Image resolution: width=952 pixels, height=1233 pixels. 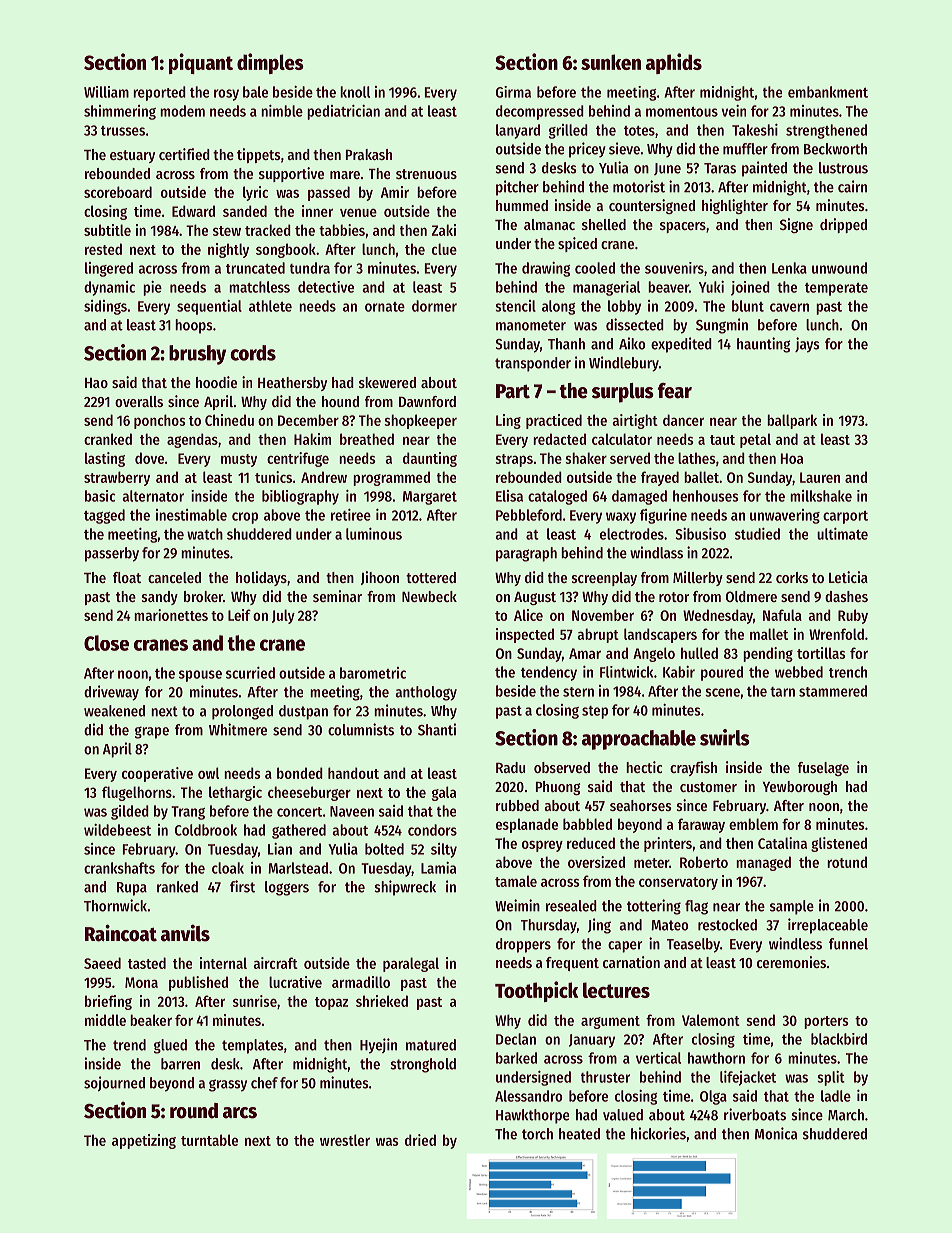 I want to click on Angelo, so click(x=654, y=654).
